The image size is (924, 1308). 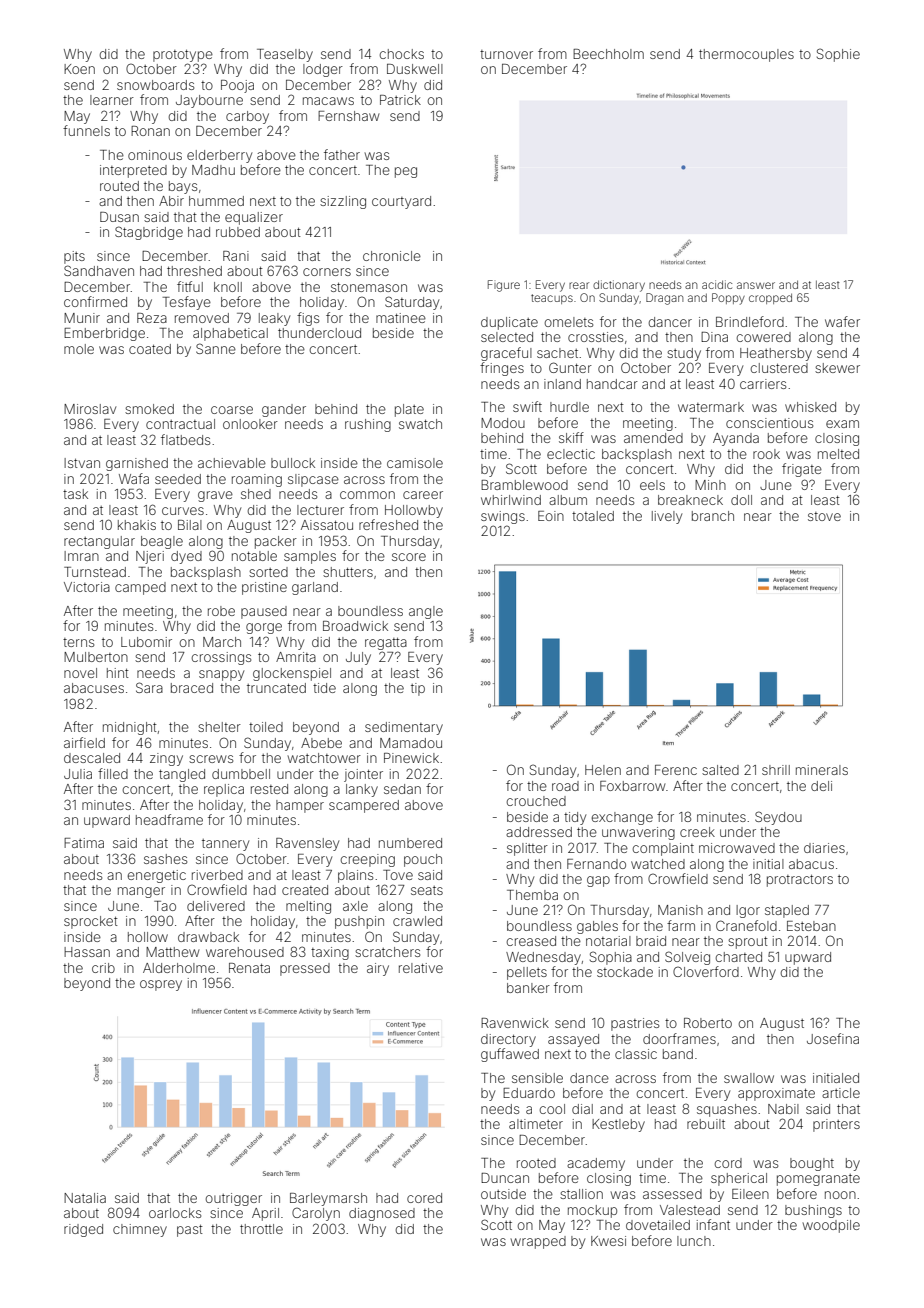 I want to click on Esteban, so click(x=811, y=926).
